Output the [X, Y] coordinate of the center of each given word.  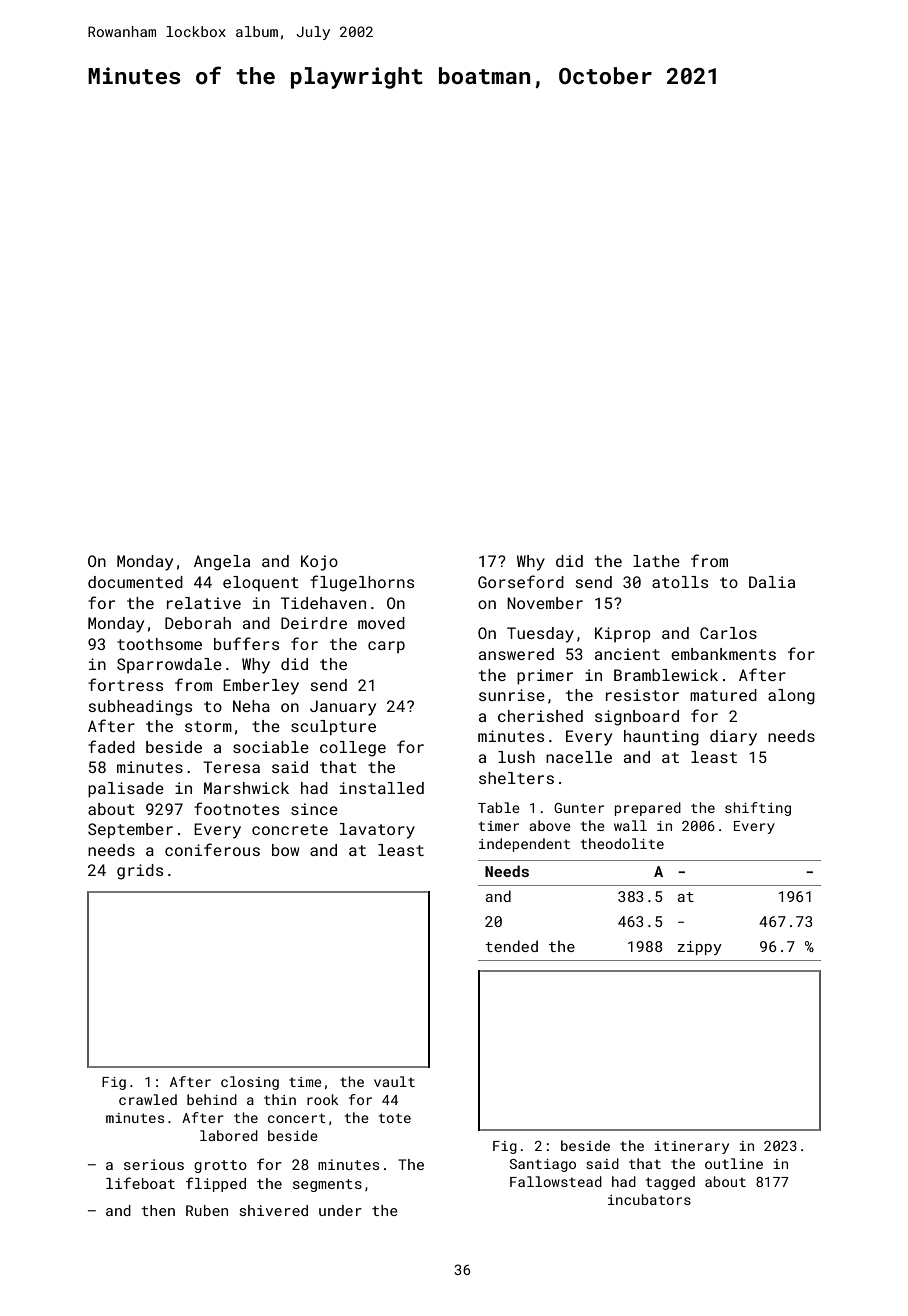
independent [524, 845]
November [545, 603]
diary [733, 738]
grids [140, 872]
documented [135, 582]
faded [111, 746]
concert [297, 1118]
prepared [648, 809]
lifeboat [140, 1183]
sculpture [333, 728]
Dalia [772, 582]
